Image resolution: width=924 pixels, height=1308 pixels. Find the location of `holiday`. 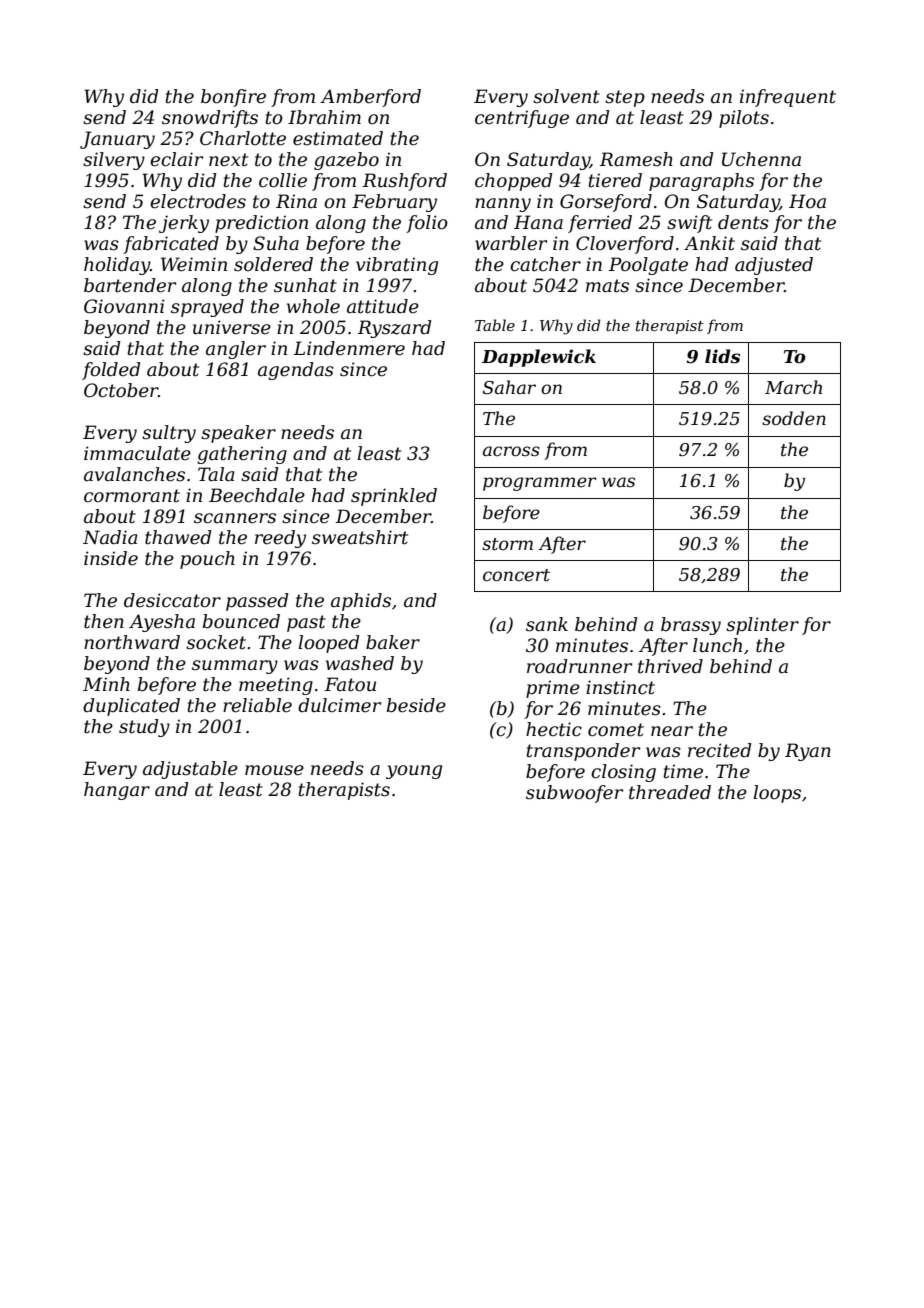

holiday is located at coordinates (117, 266).
